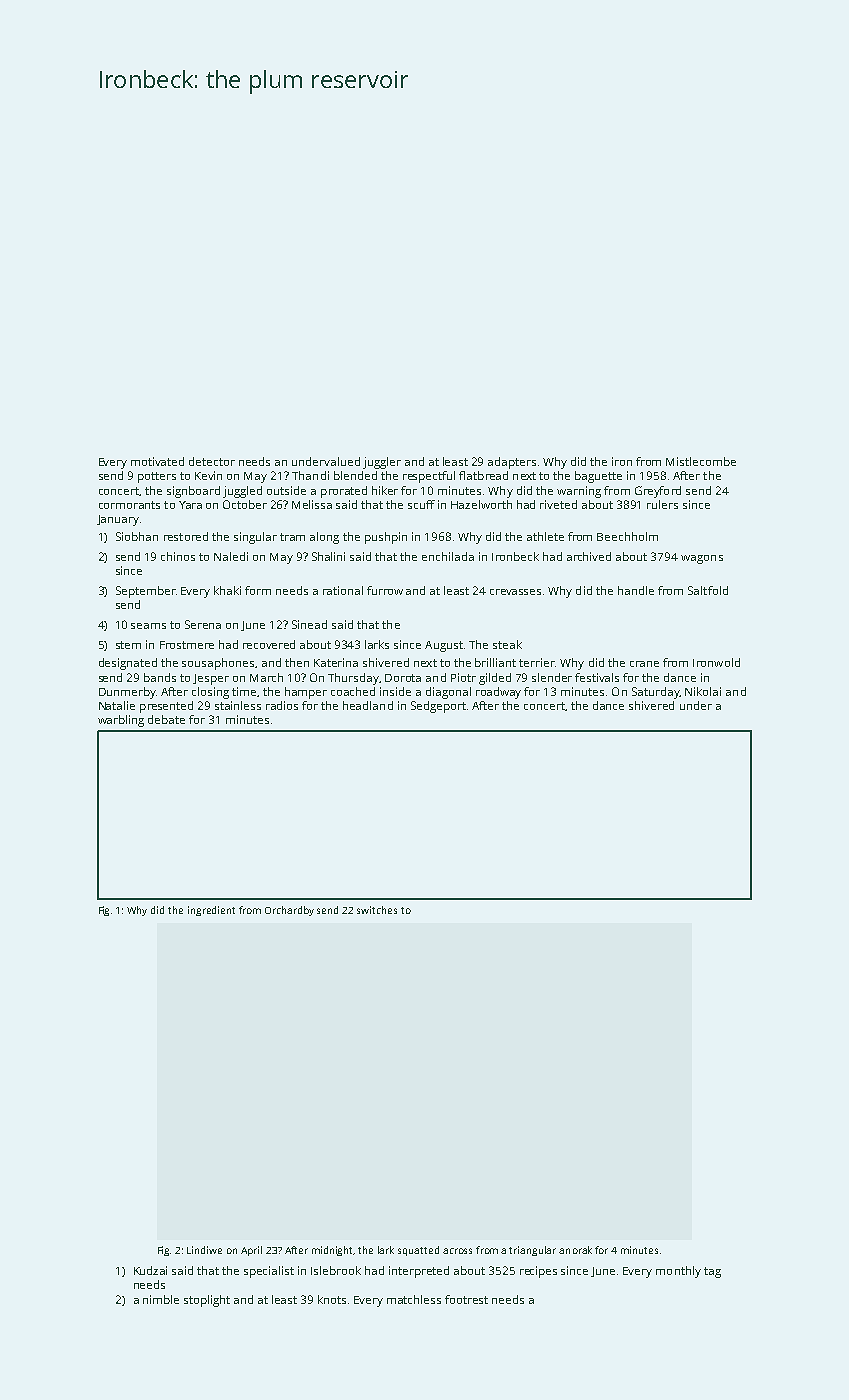 The width and height of the screenshot is (849, 1400). I want to click on furrow, so click(385, 590).
